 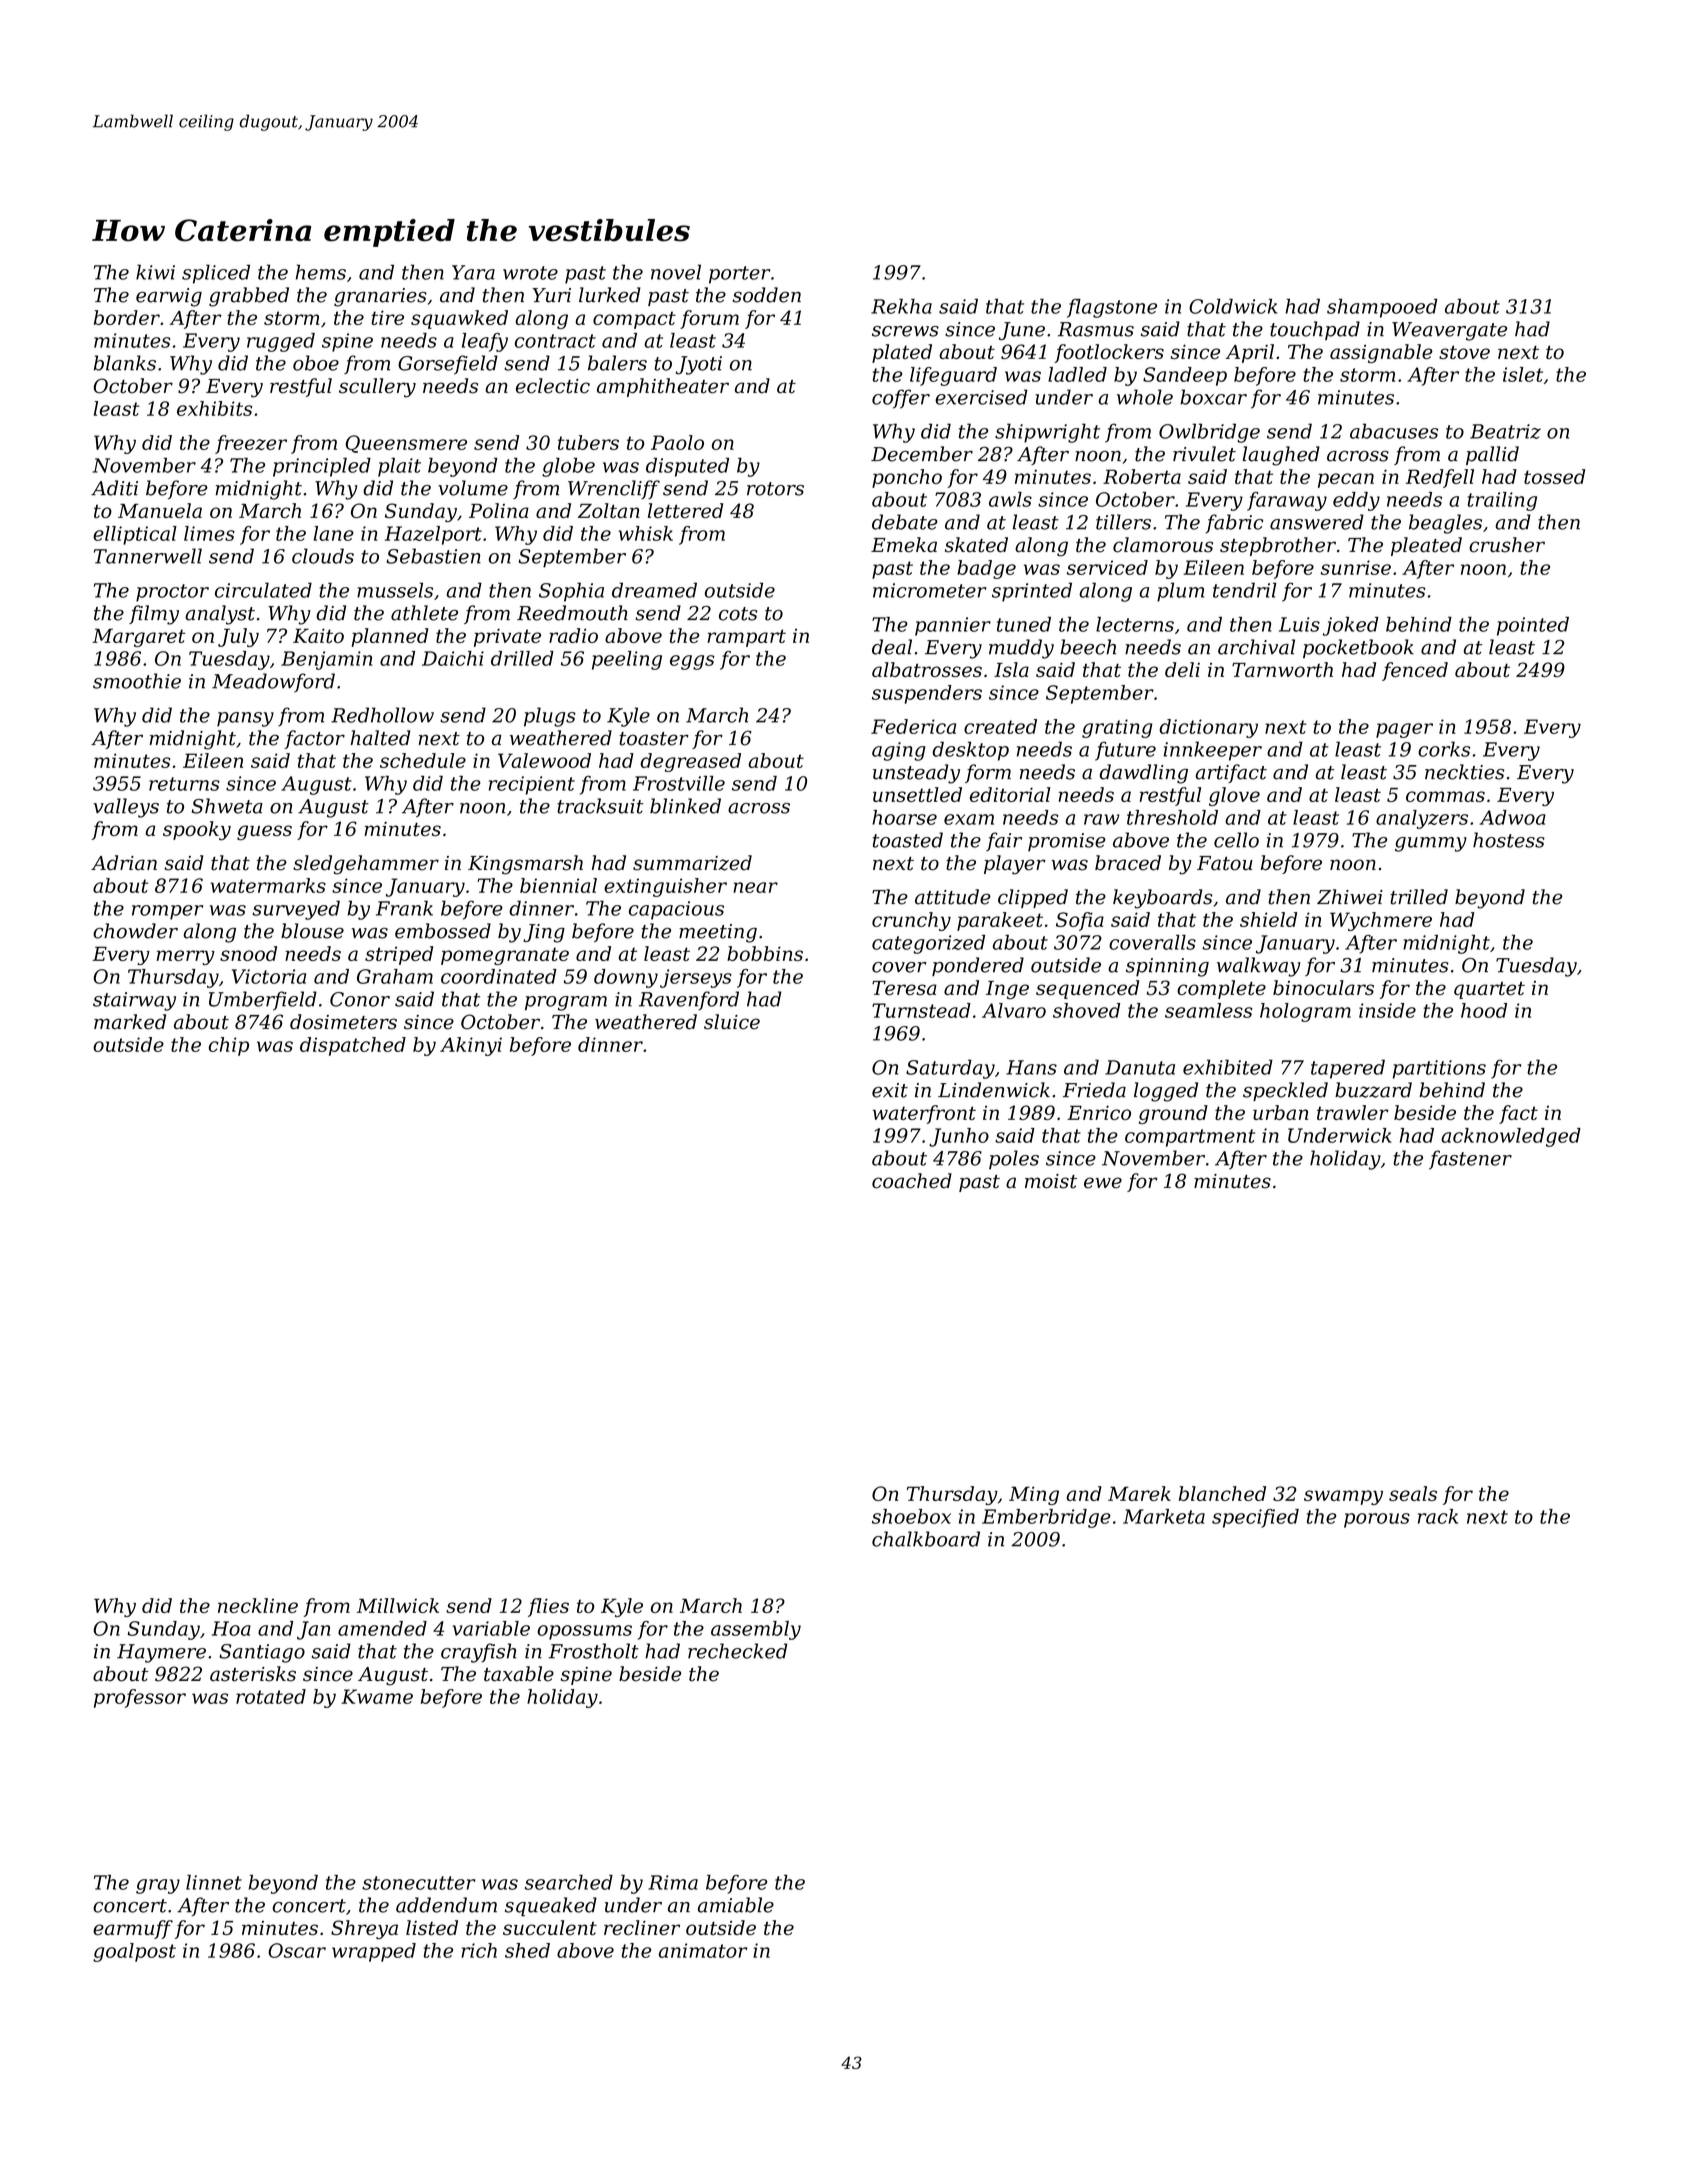 I want to click on Shweta, so click(x=227, y=806).
